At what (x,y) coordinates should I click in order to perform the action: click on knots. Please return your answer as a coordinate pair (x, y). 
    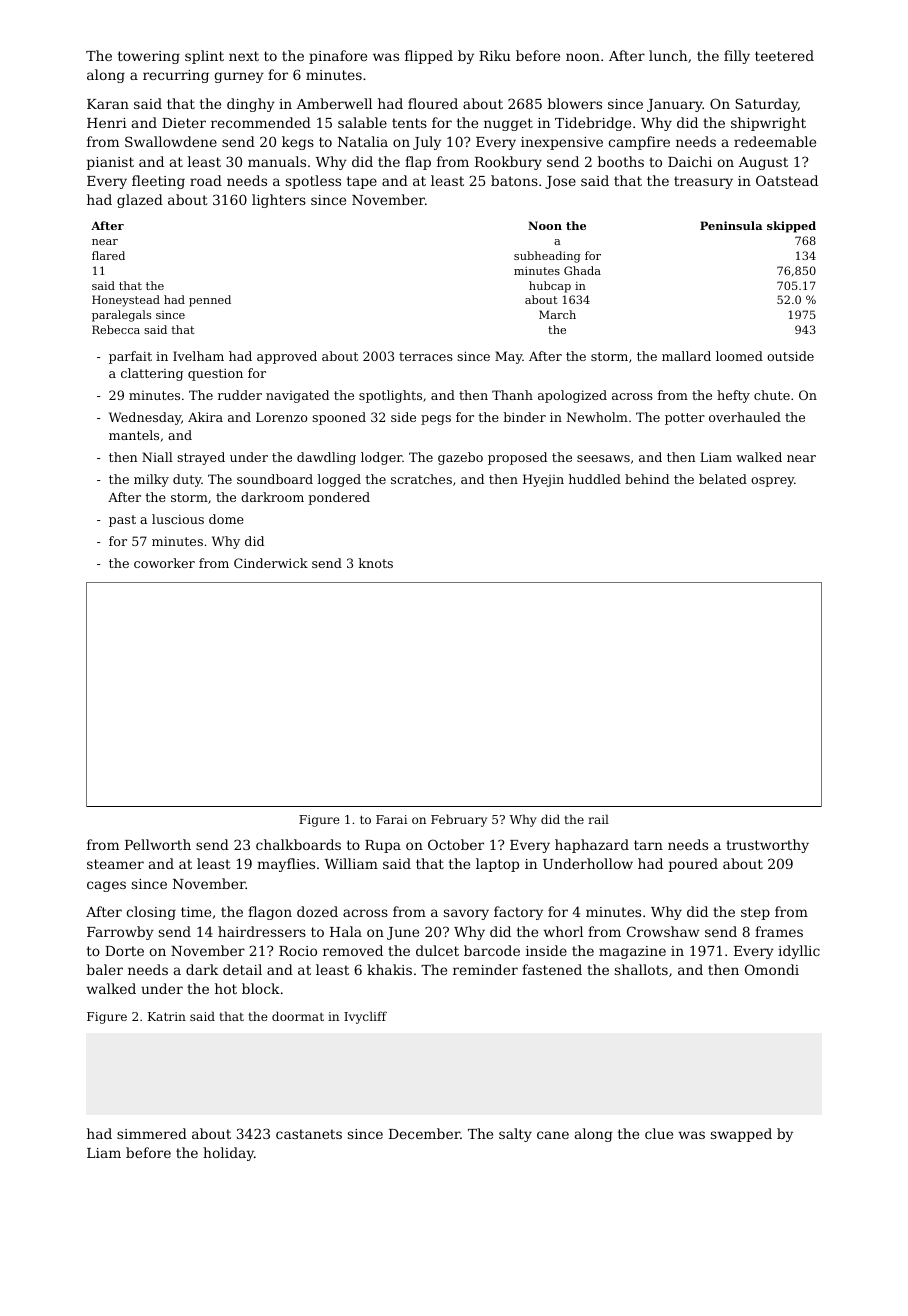
    Looking at the image, I should click on (375, 563).
